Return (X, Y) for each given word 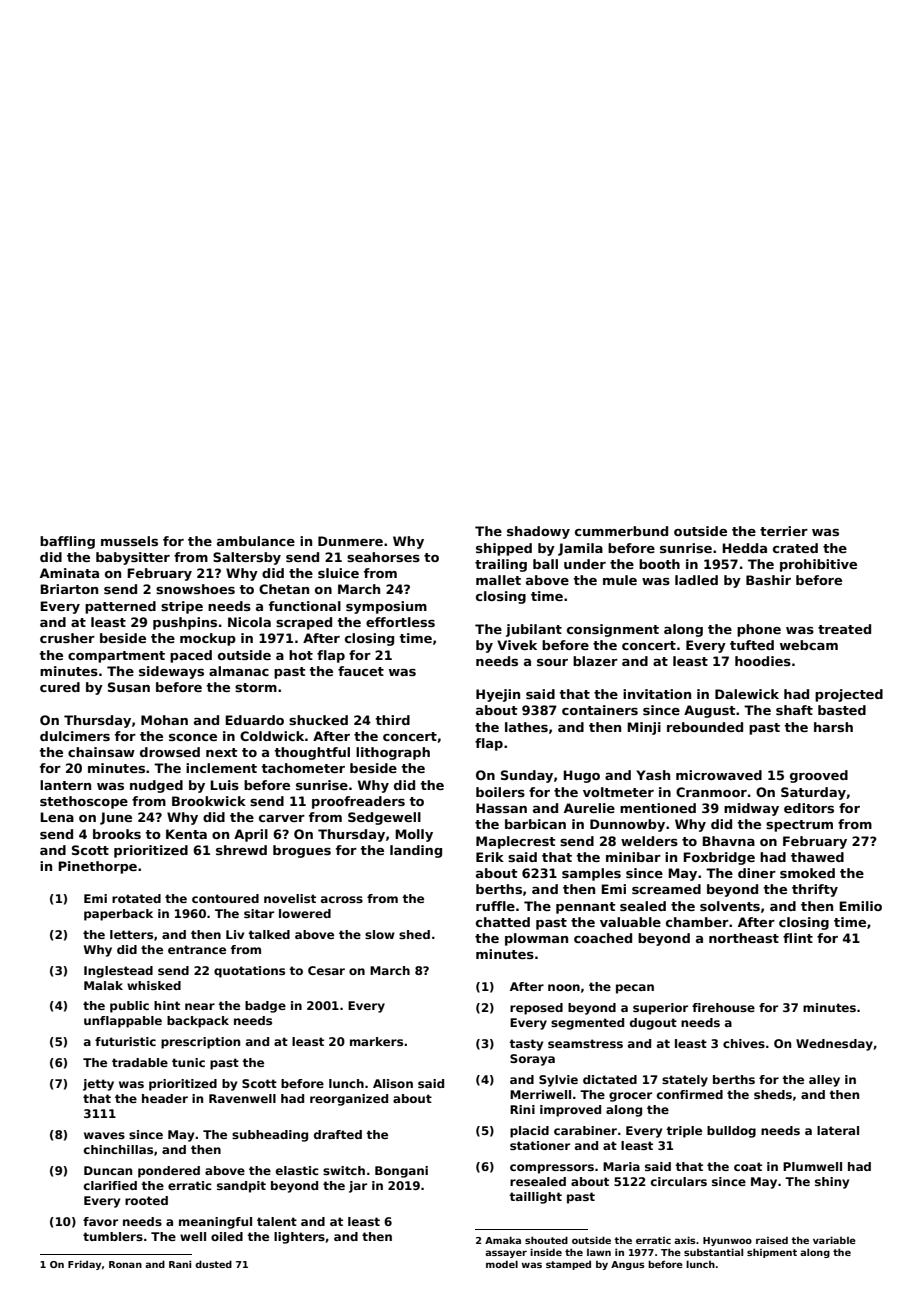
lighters (299, 1238)
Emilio (860, 906)
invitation (657, 694)
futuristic (125, 1041)
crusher (67, 638)
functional (305, 606)
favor (100, 1221)
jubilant (534, 630)
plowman (536, 939)
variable (834, 1240)
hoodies (763, 661)
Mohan (164, 720)
